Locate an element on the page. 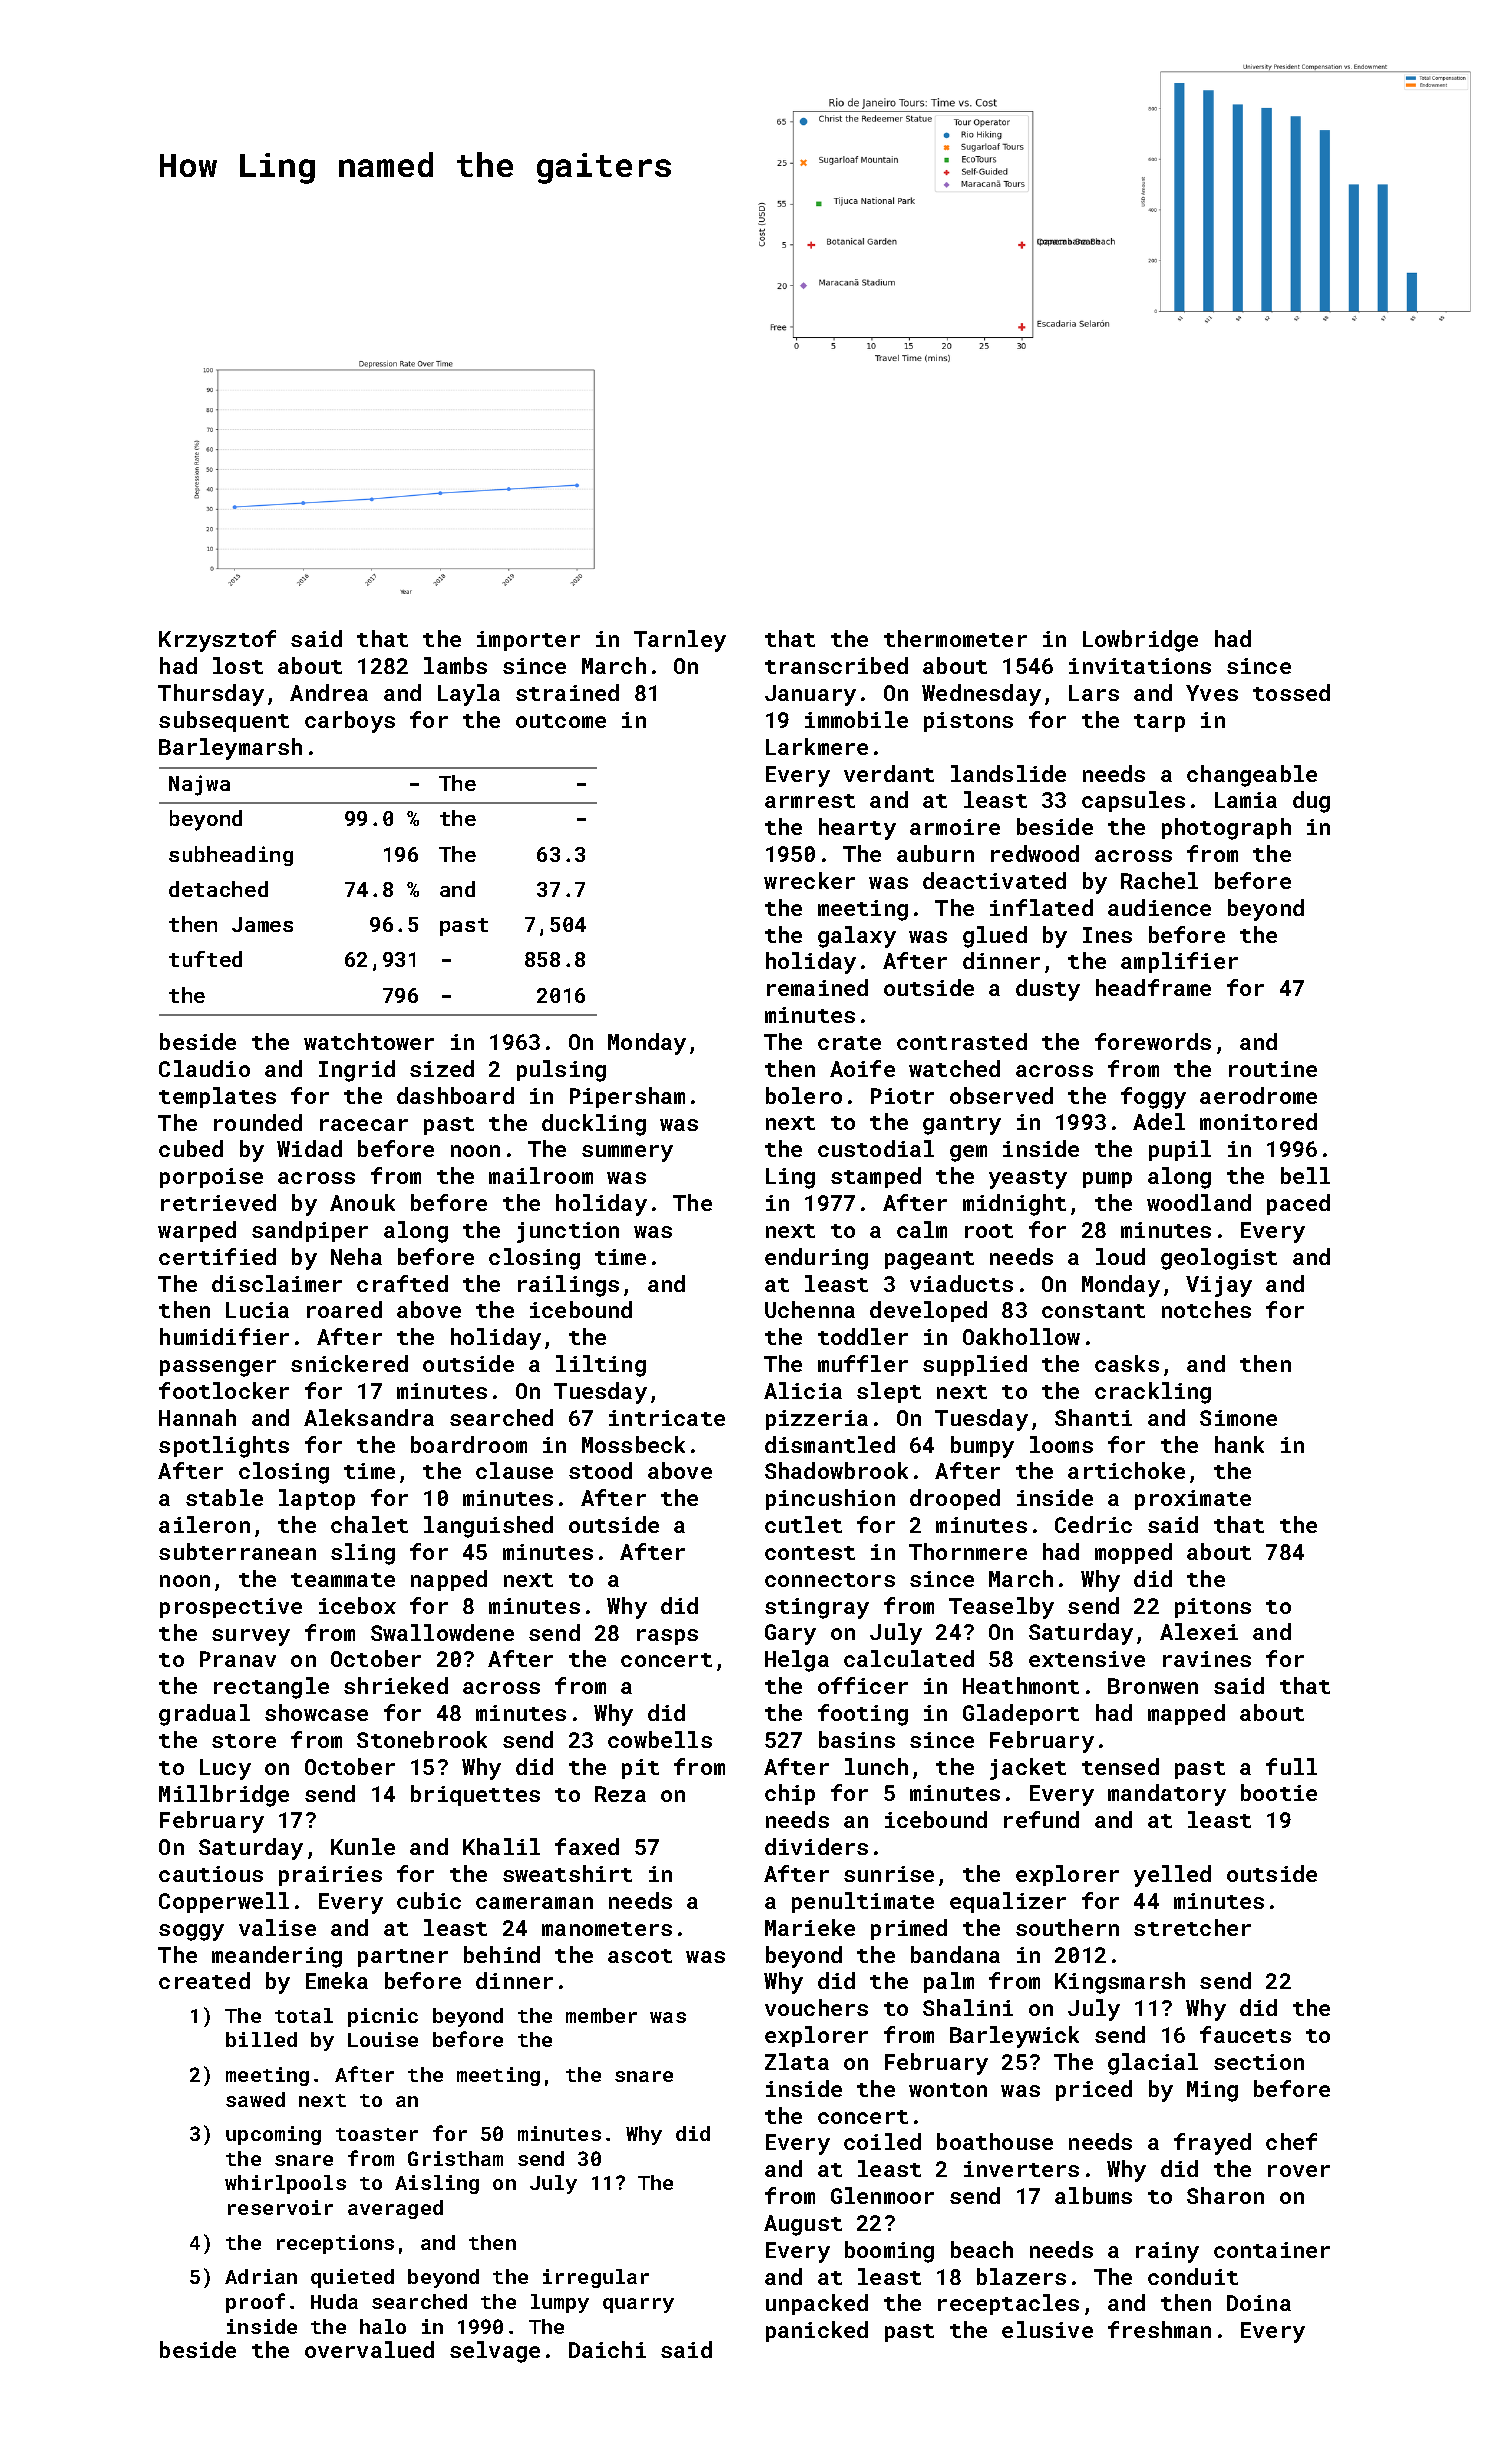 The image size is (1496, 2464). Barleymarsh is located at coordinates (230, 749).
